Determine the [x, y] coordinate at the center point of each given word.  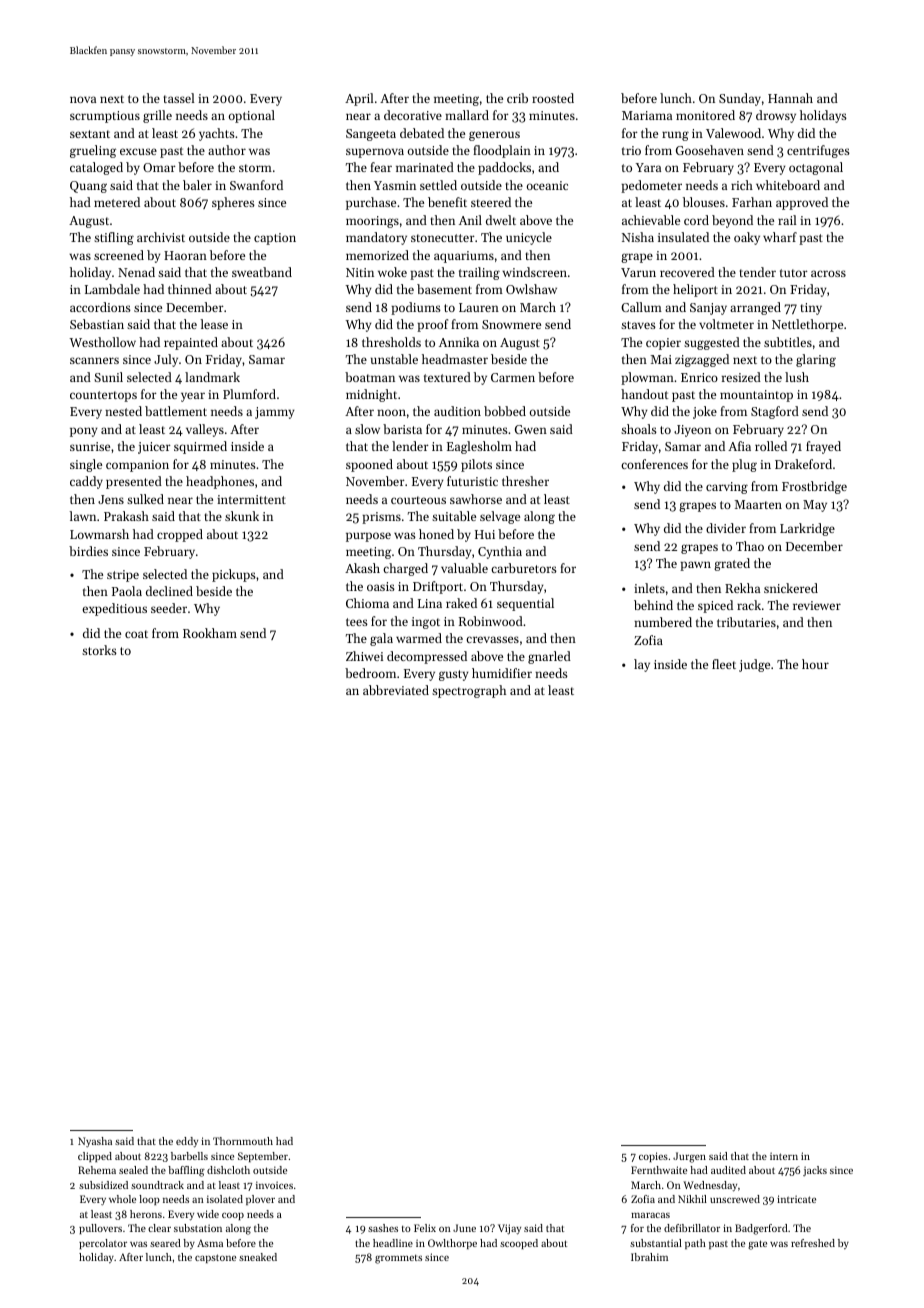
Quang [88, 187]
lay [642, 665]
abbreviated [396, 690]
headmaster [455, 359]
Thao [750, 546]
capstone [215, 1258]
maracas [650, 1215]
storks [99, 650]
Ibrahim [649, 1257]
